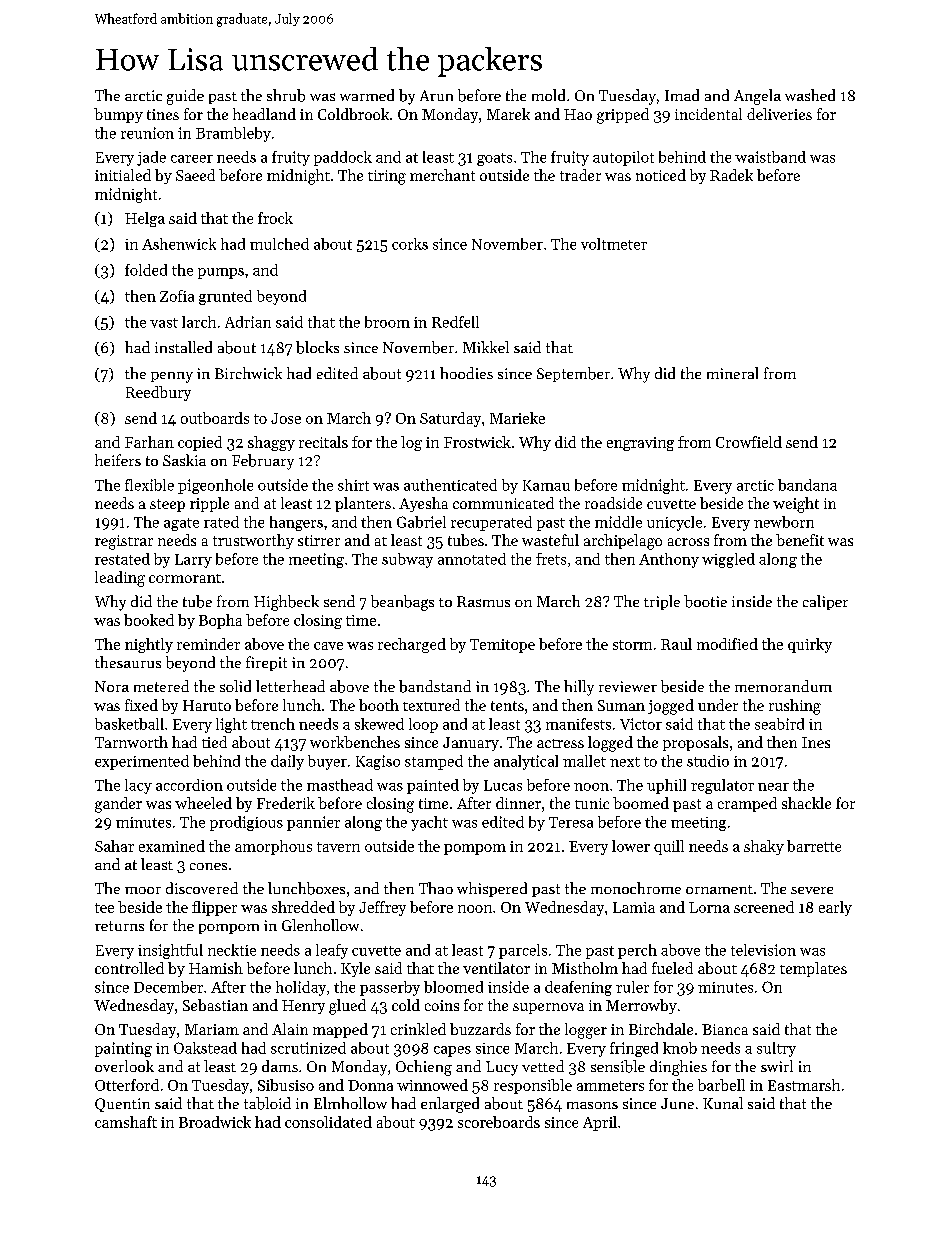 Image resolution: width=952 pixels, height=1233 pixels. I want to click on trench, so click(273, 724).
